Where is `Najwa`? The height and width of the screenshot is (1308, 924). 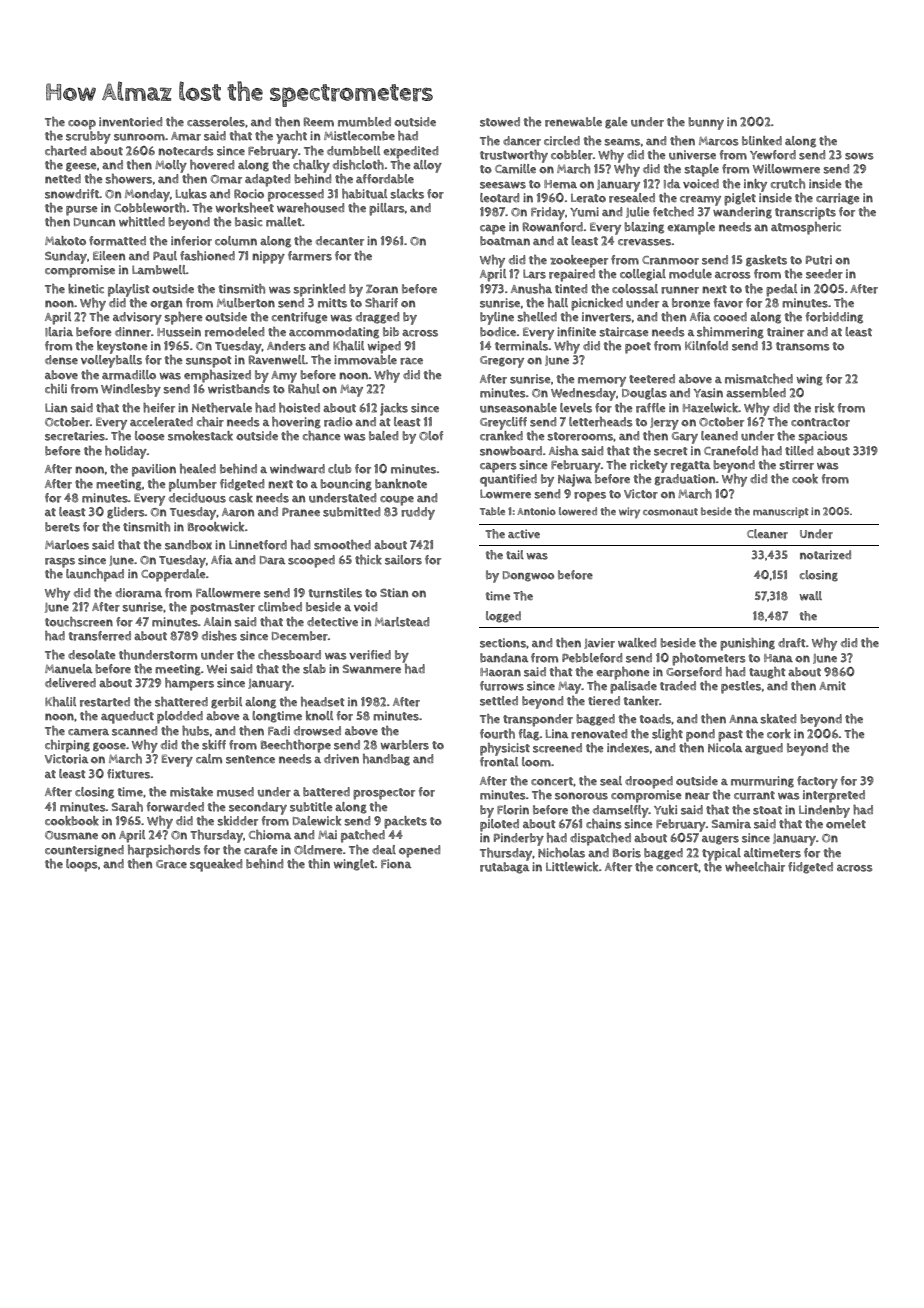 Najwa is located at coordinates (575, 480).
